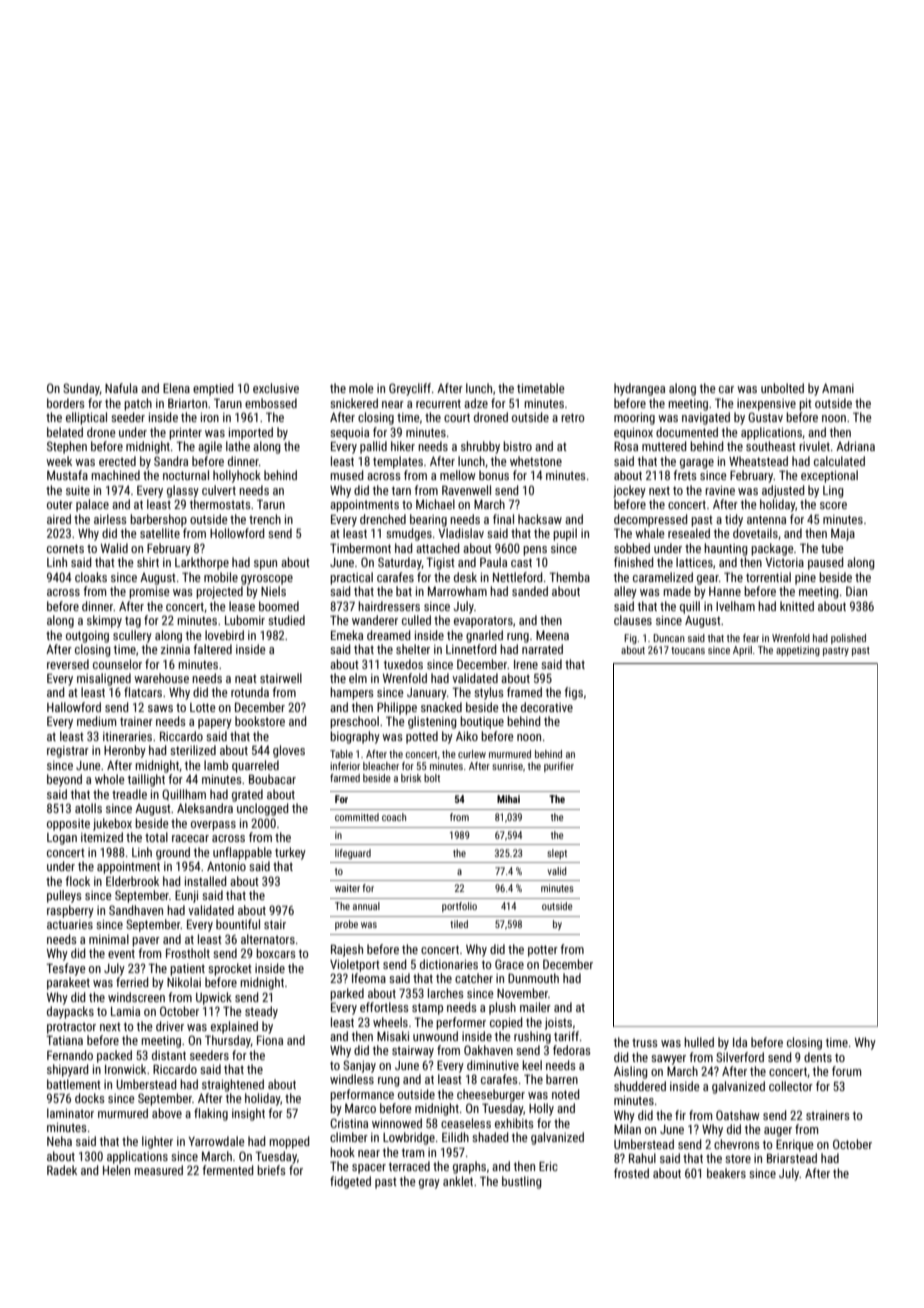 The width and height of the image is (924, 1308). Describe the element at coordinates (627, 1129) in the image. I see `Milan` at that location.
